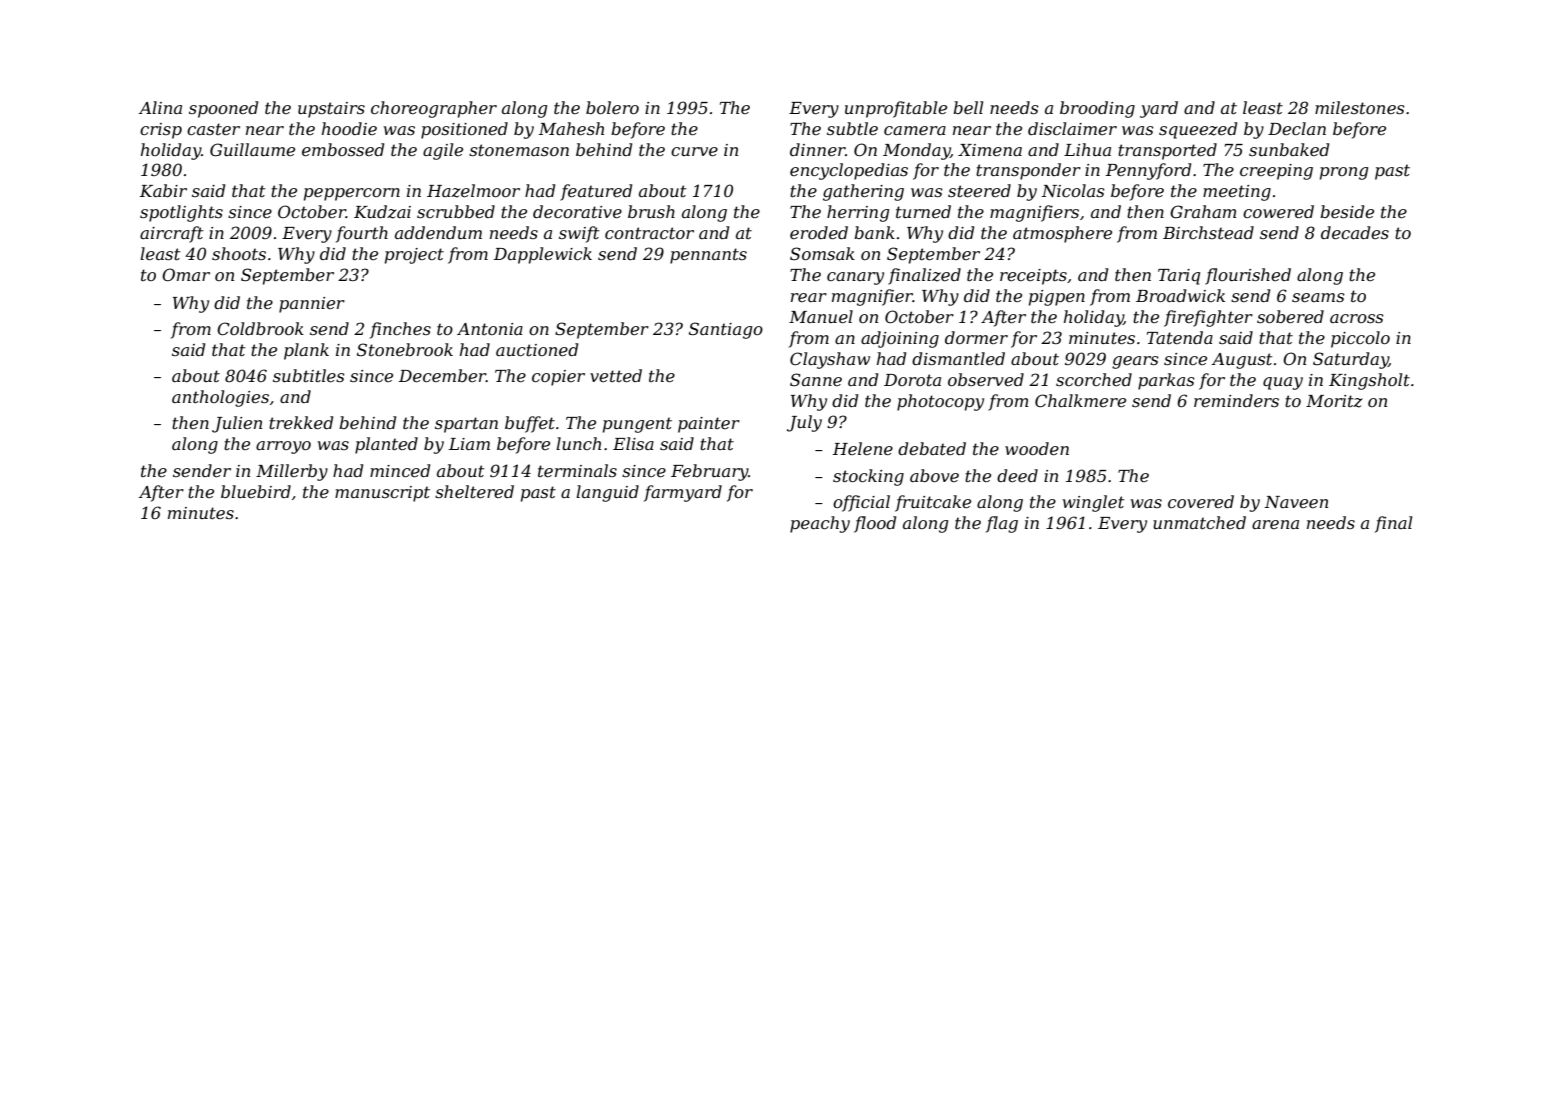 This screenshot has height=1101, width=1557. What do you see at coordinates (863, 192) in the screenshot?
I see `gathering` at bounding box center [863, 192].
